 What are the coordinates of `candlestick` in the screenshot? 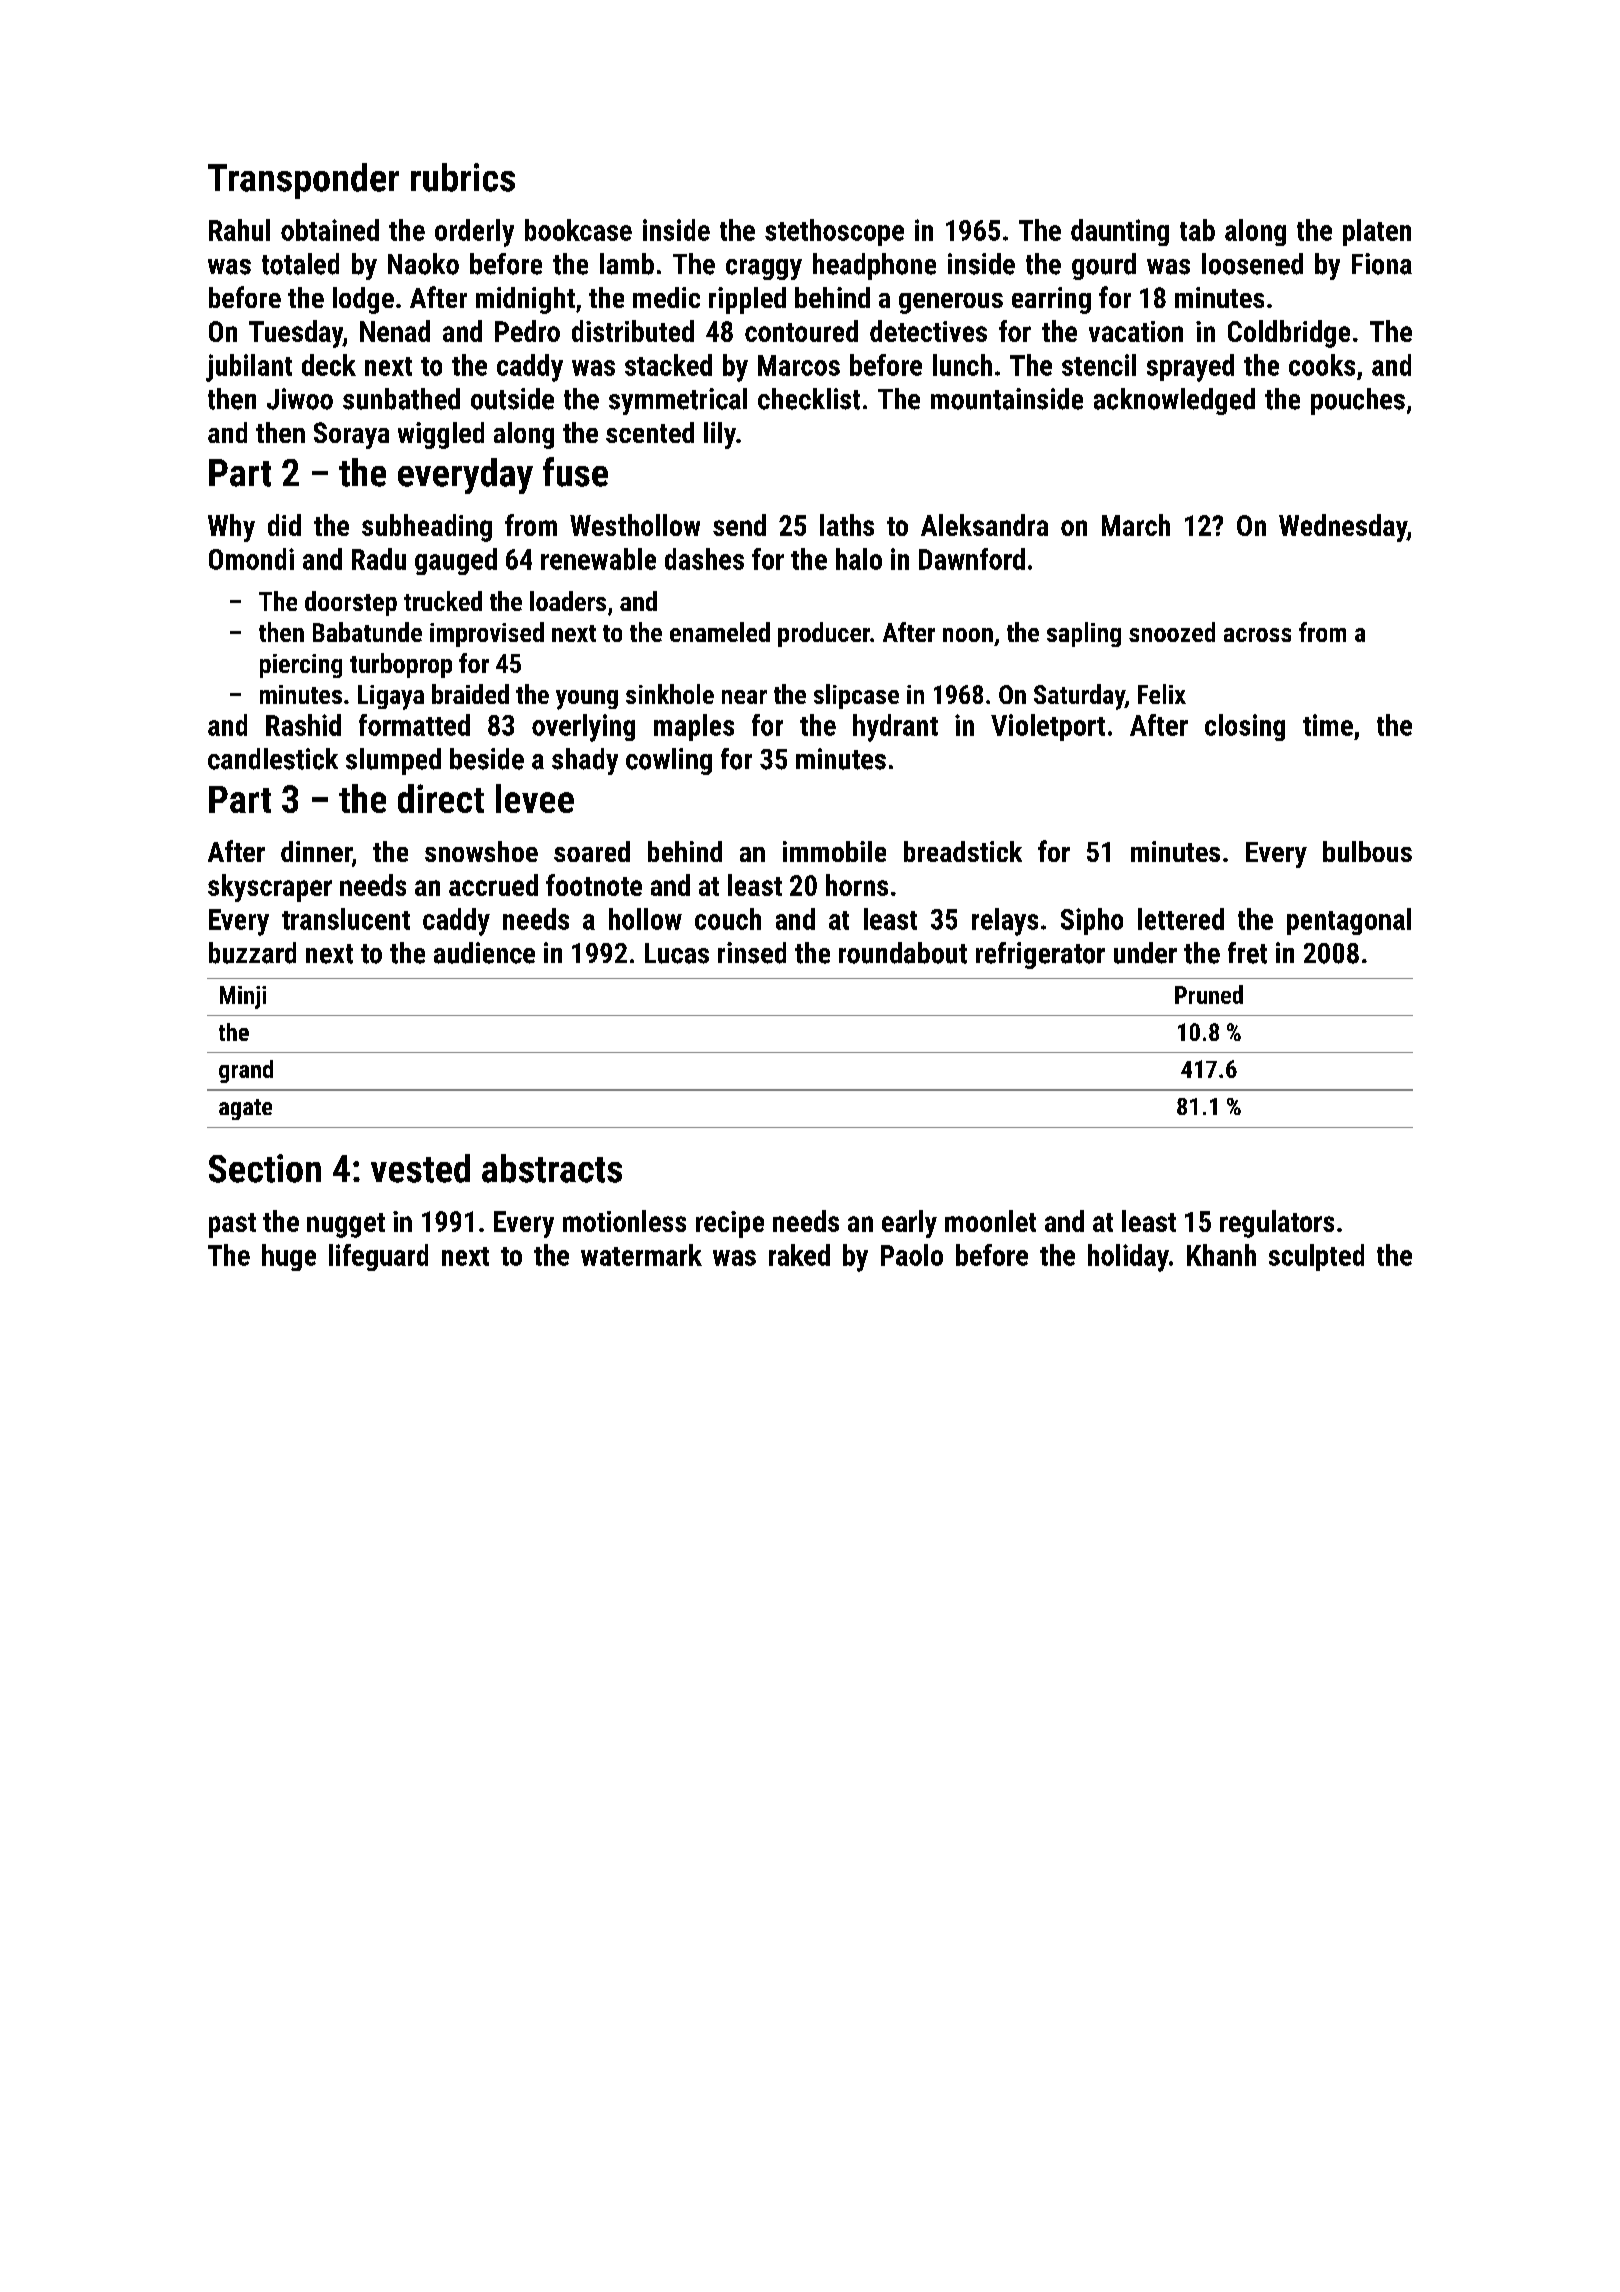 It's located at (273, 759).
